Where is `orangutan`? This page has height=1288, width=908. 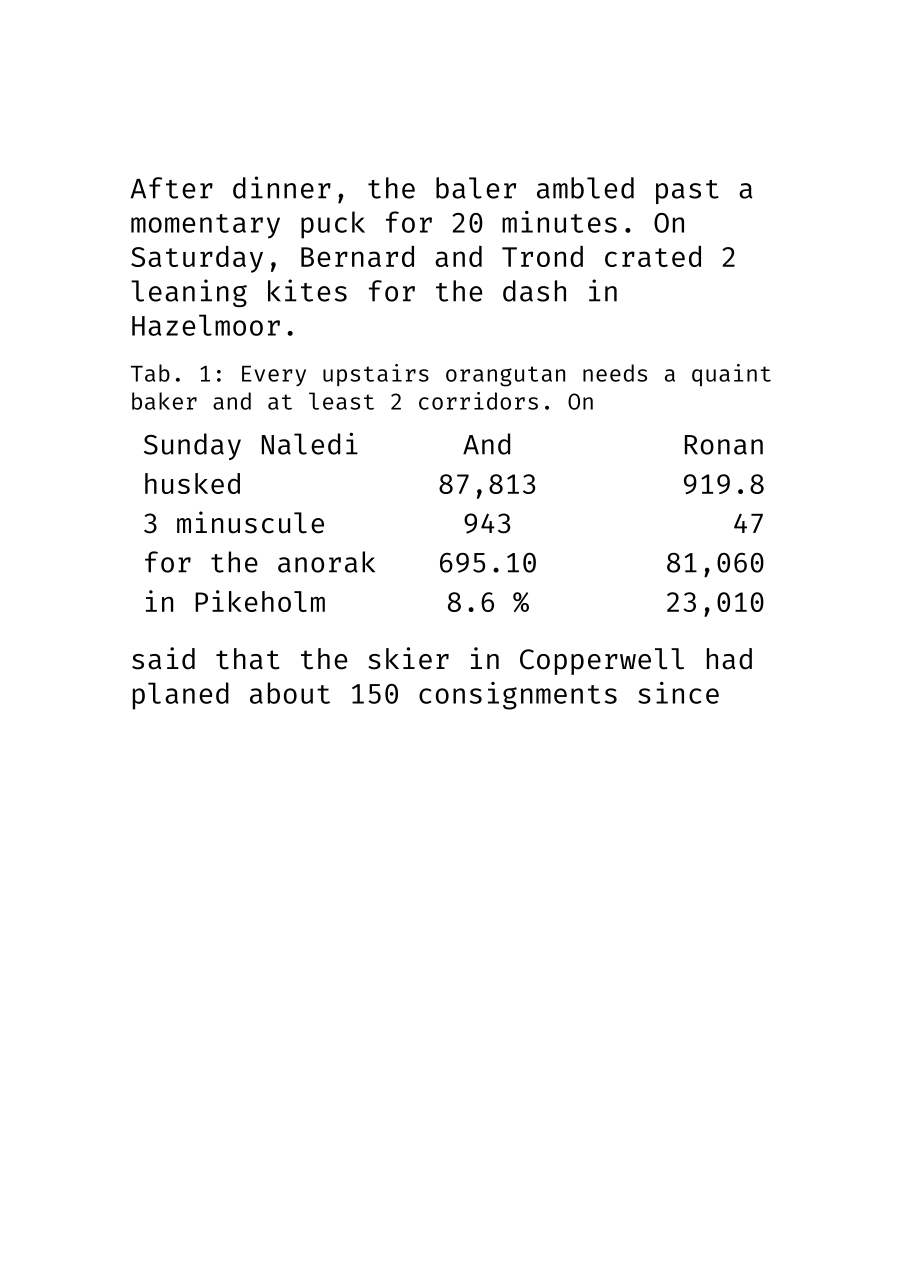
orangutan is located at coordinates (505, 376).
